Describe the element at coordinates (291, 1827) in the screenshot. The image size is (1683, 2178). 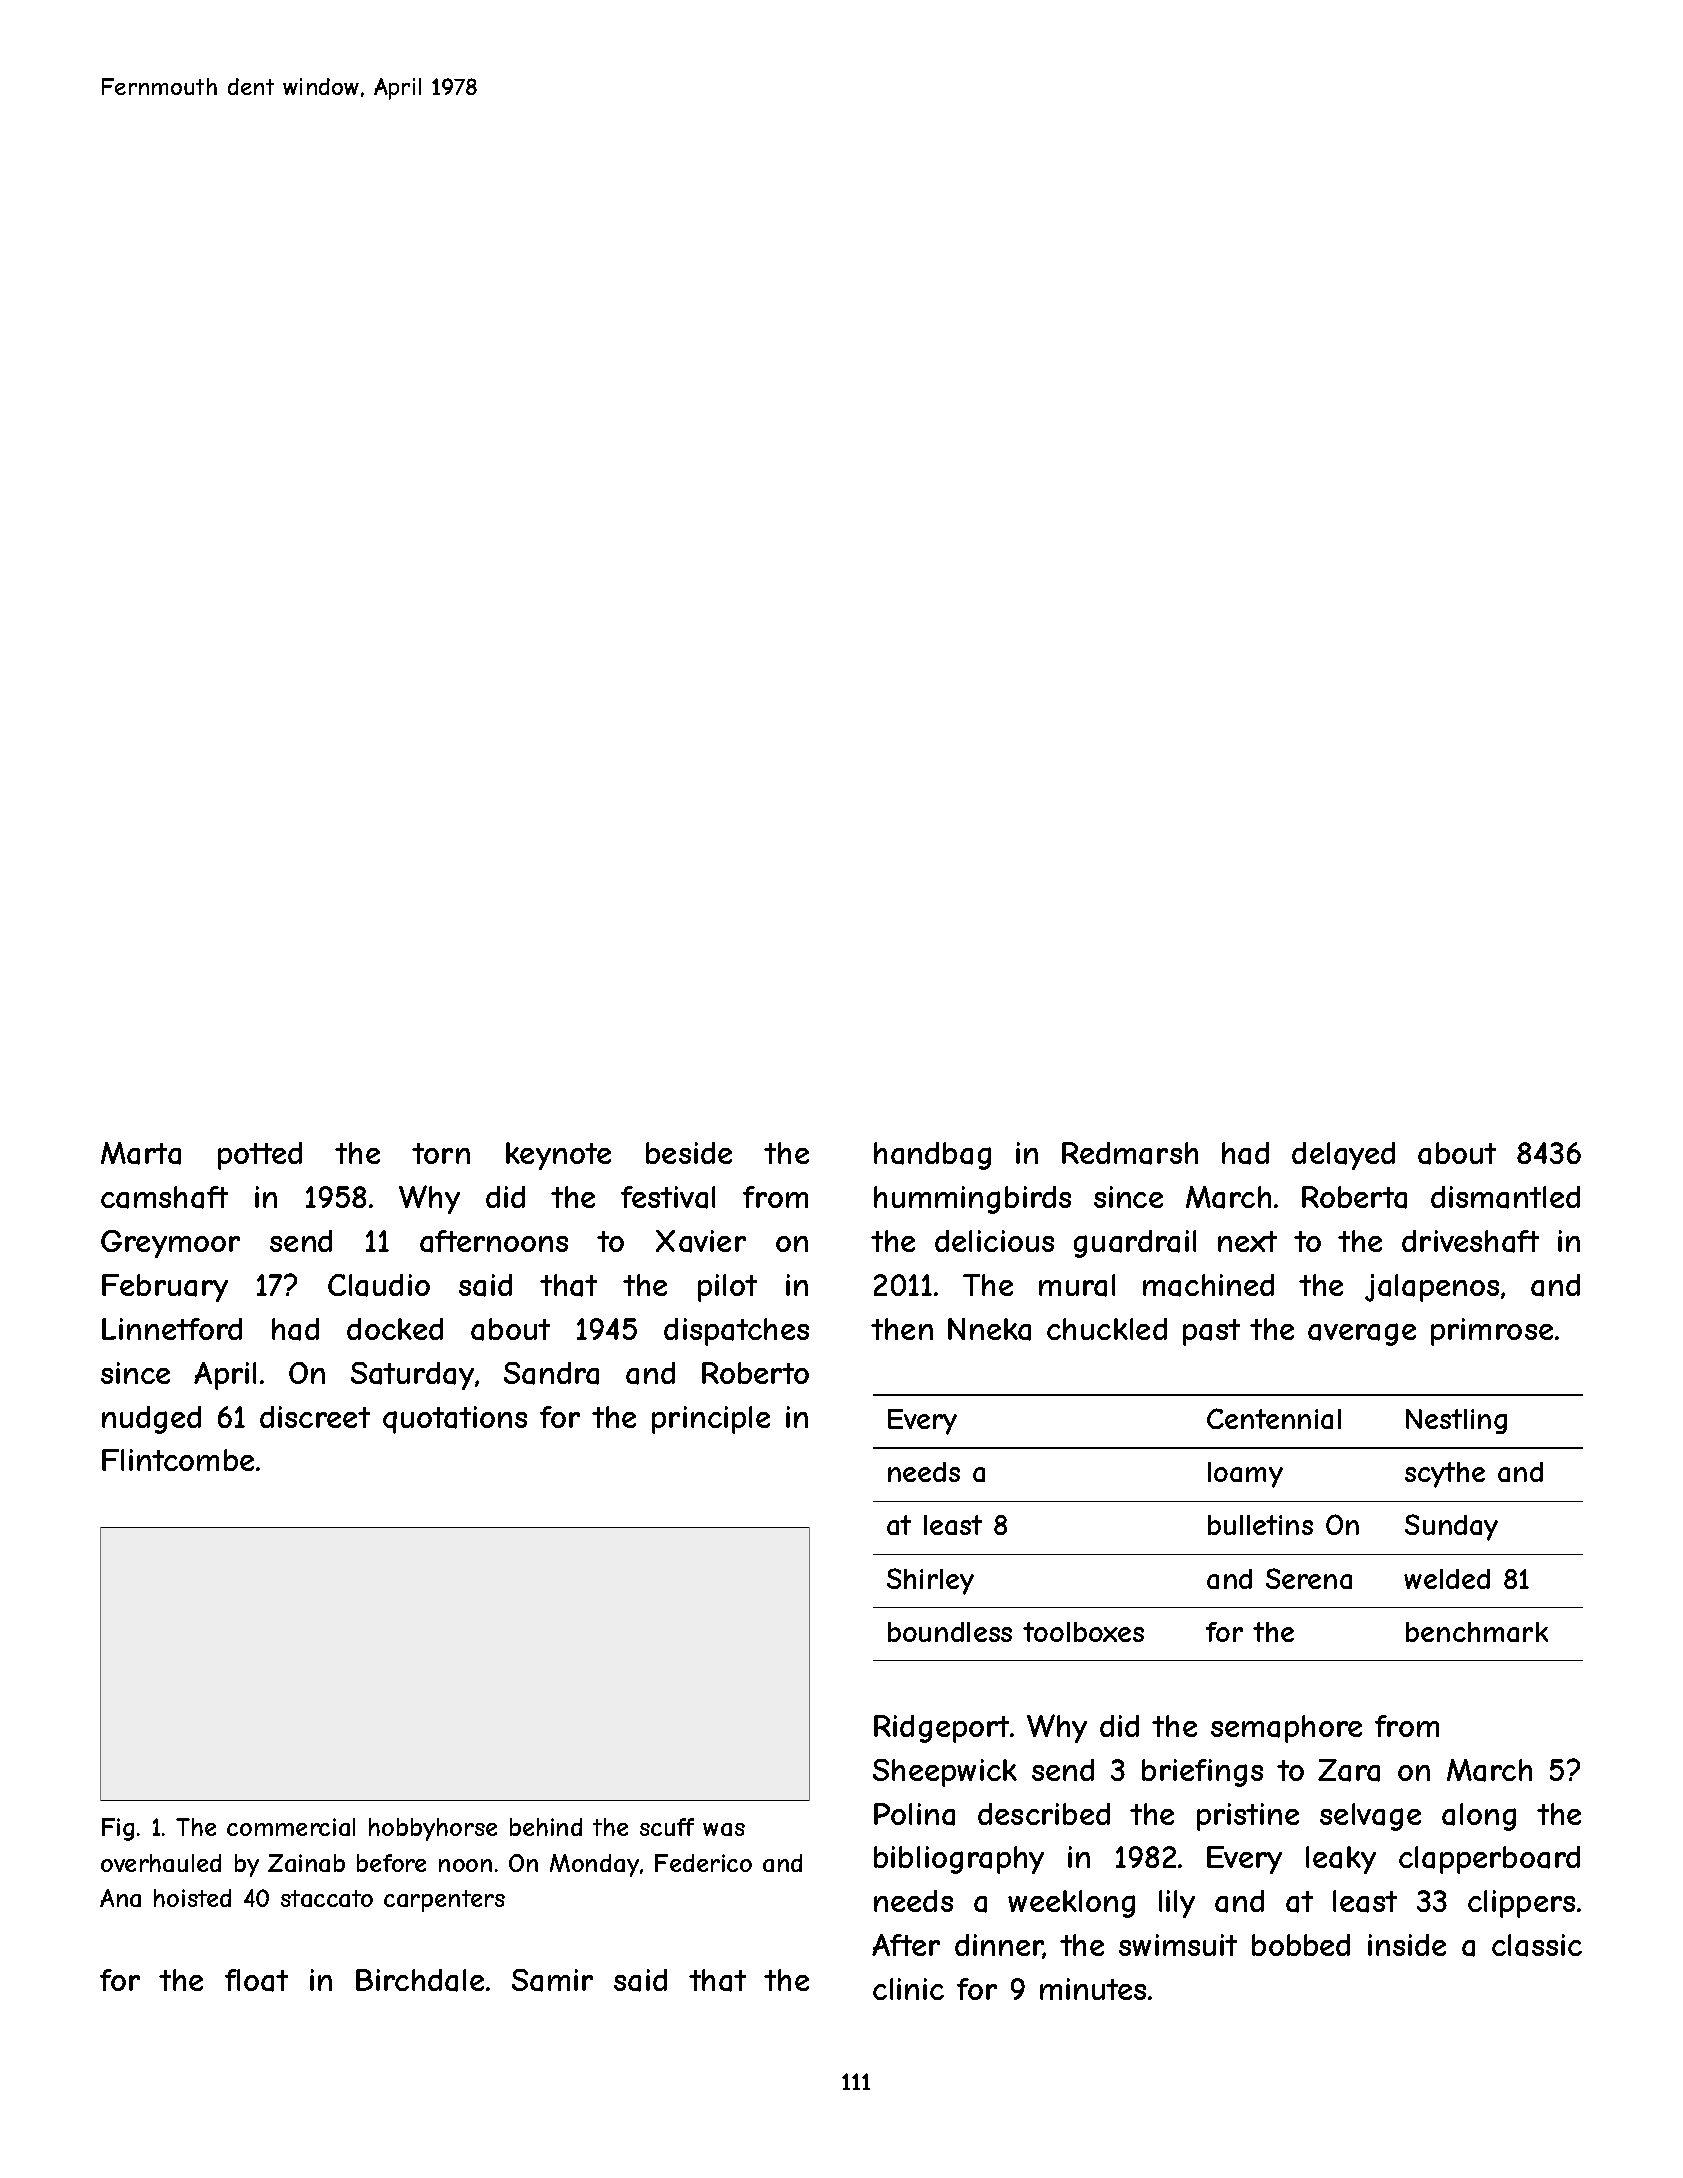
I see `commercial` at that location.
